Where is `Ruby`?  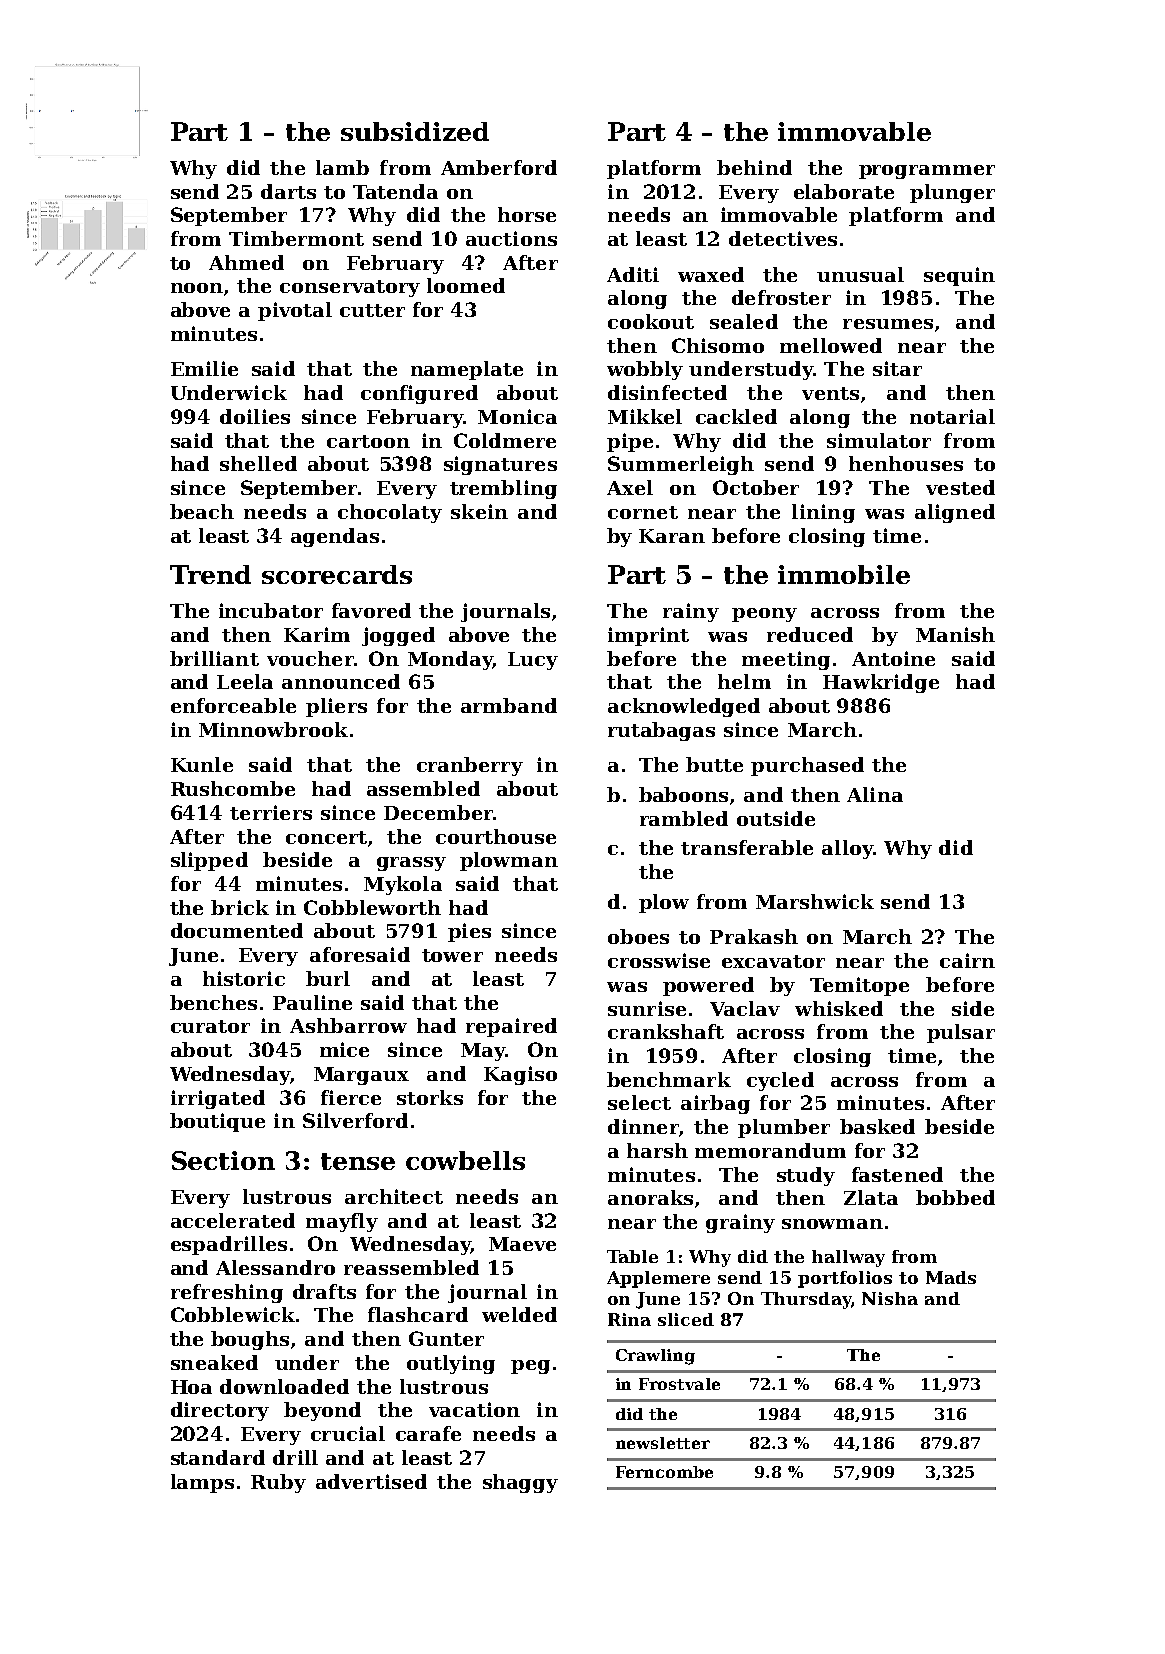
Ruby is located at coordinates (278, 1483).
